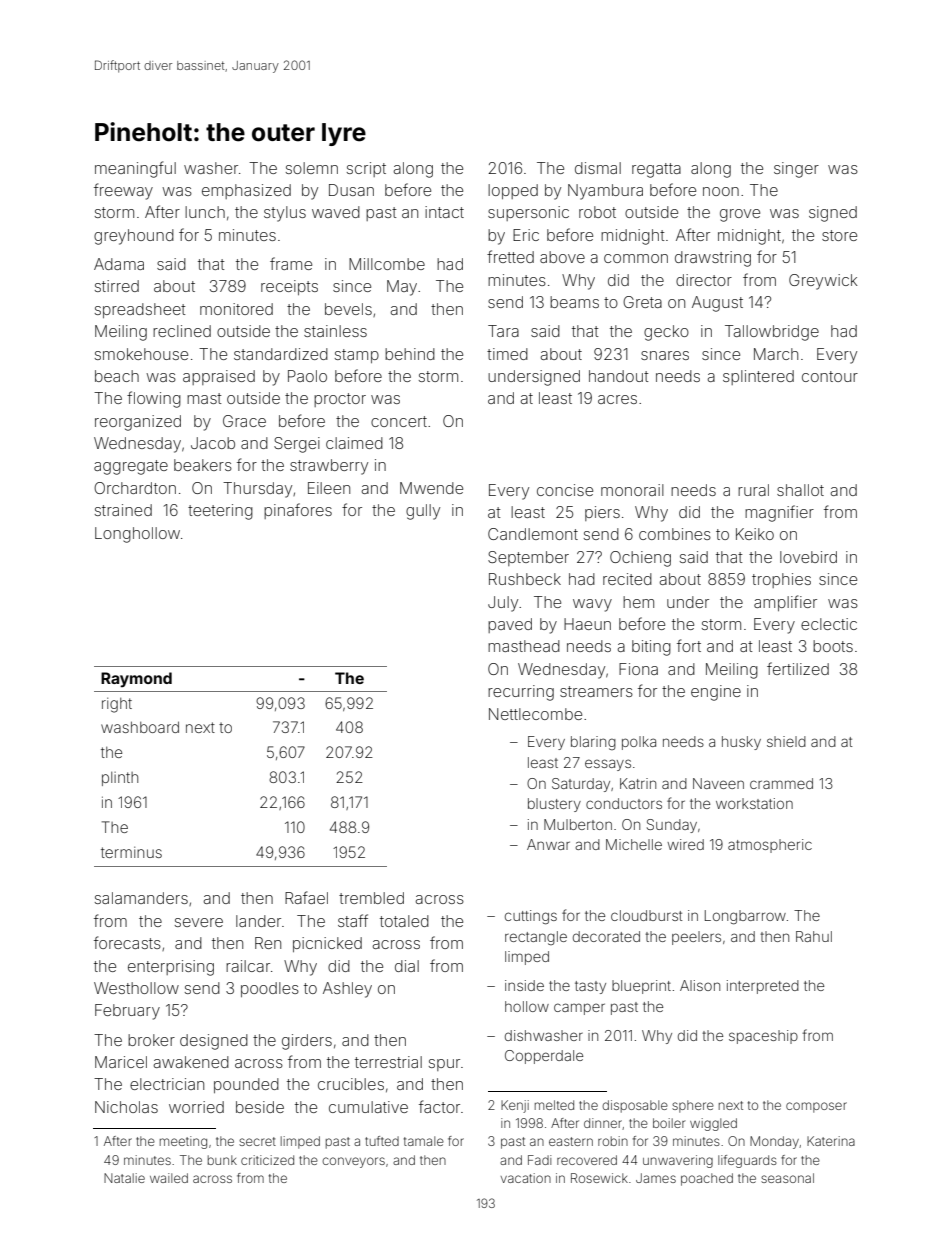 The image size is (952, 1233). Describe the element at coordinates (565, 490) in the screenshot. I see `concise` at that location.
